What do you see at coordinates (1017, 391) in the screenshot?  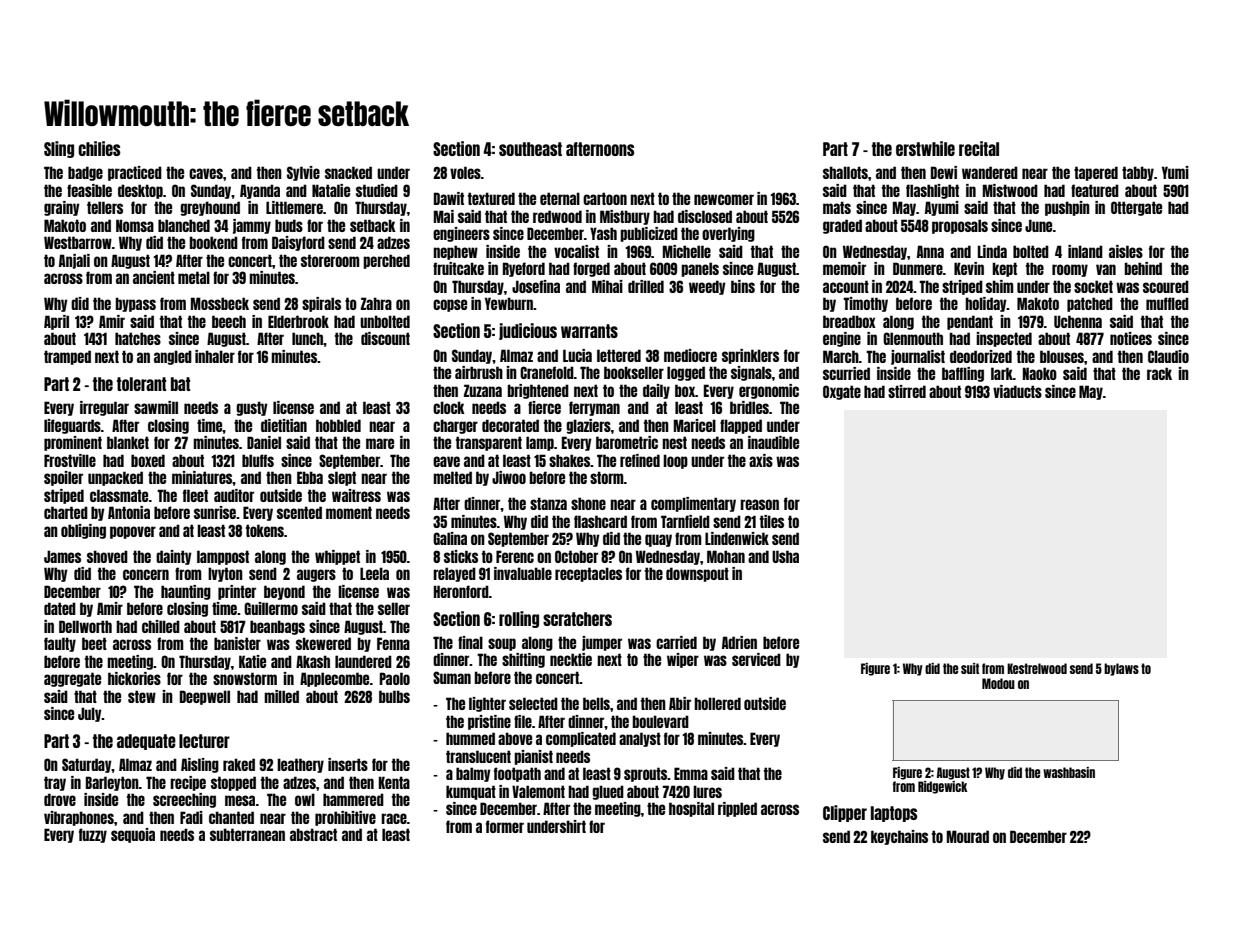 I see `viaducts` at bounding box center [1017, 391].
